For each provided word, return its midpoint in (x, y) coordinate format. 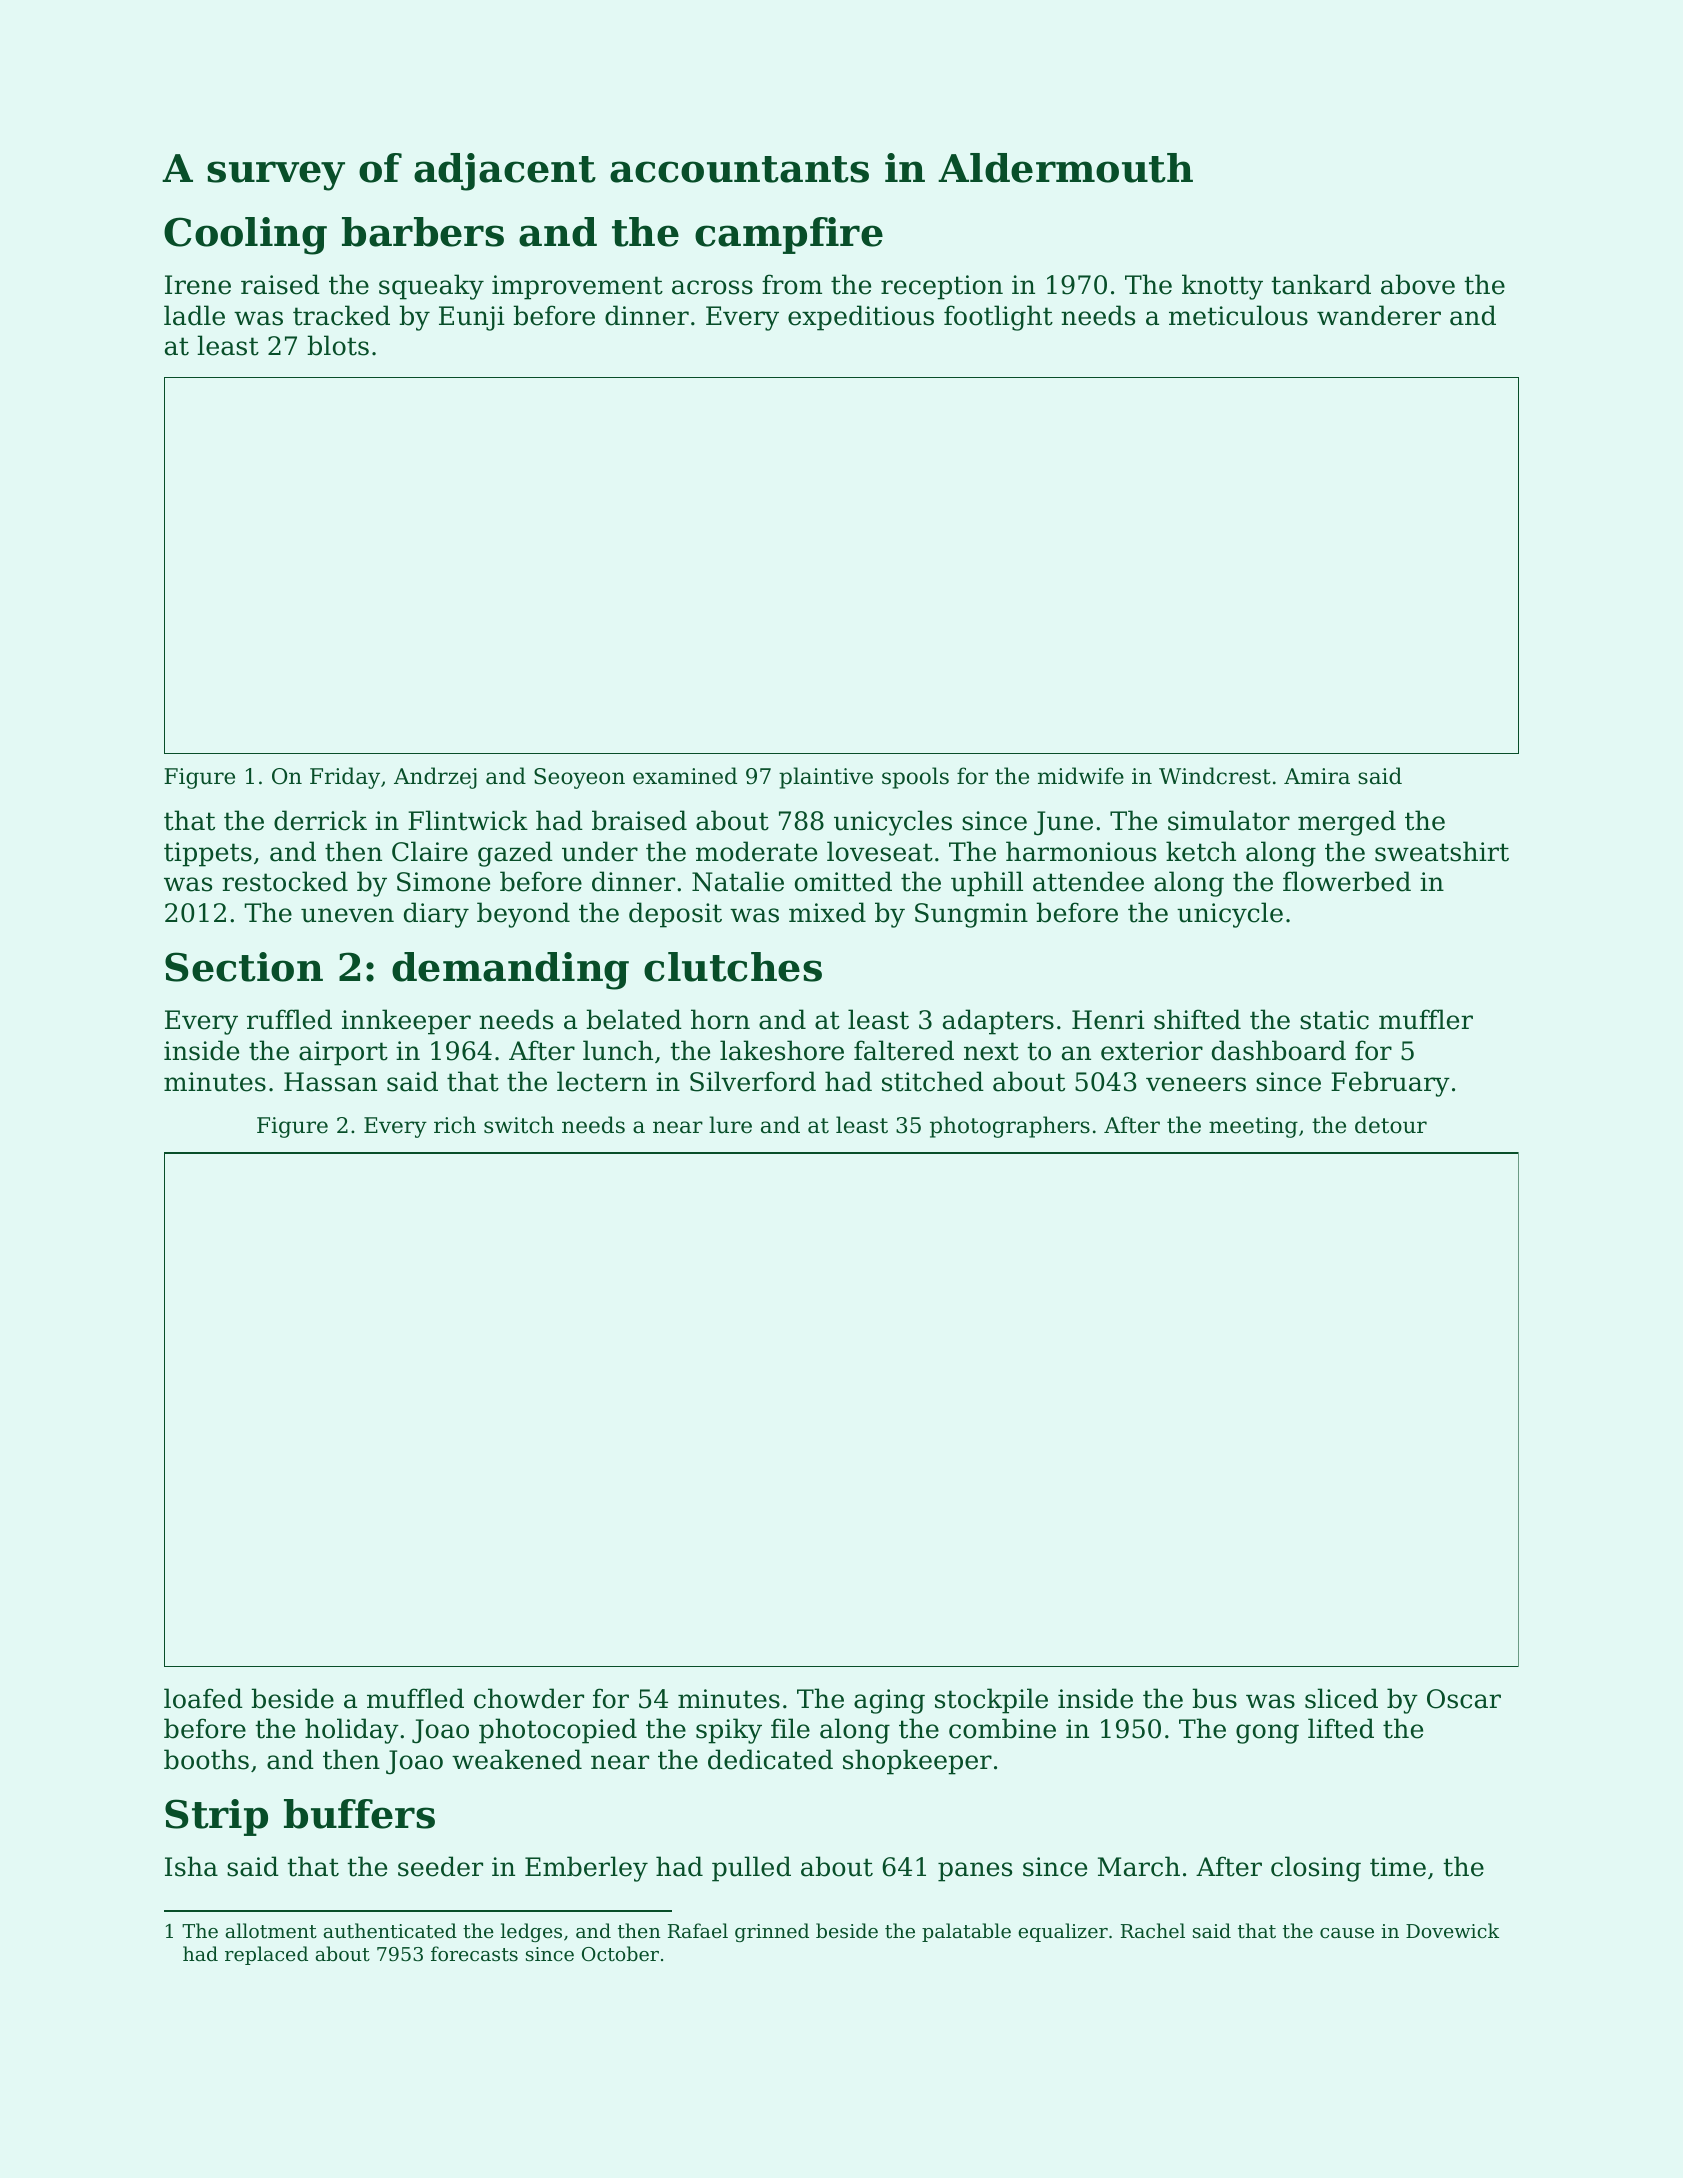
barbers (423, 232)
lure (730, 1125)
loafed (203, 1698)
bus (1214, 1698)
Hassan (330, 1082)
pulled (751, 1869)
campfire (789, 235)
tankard (1321, 284)
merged (1347, 823)
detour (1391, 1125)
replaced (266, 1955)
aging (889, 1701)
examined (685, 776)
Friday (345, 778)
